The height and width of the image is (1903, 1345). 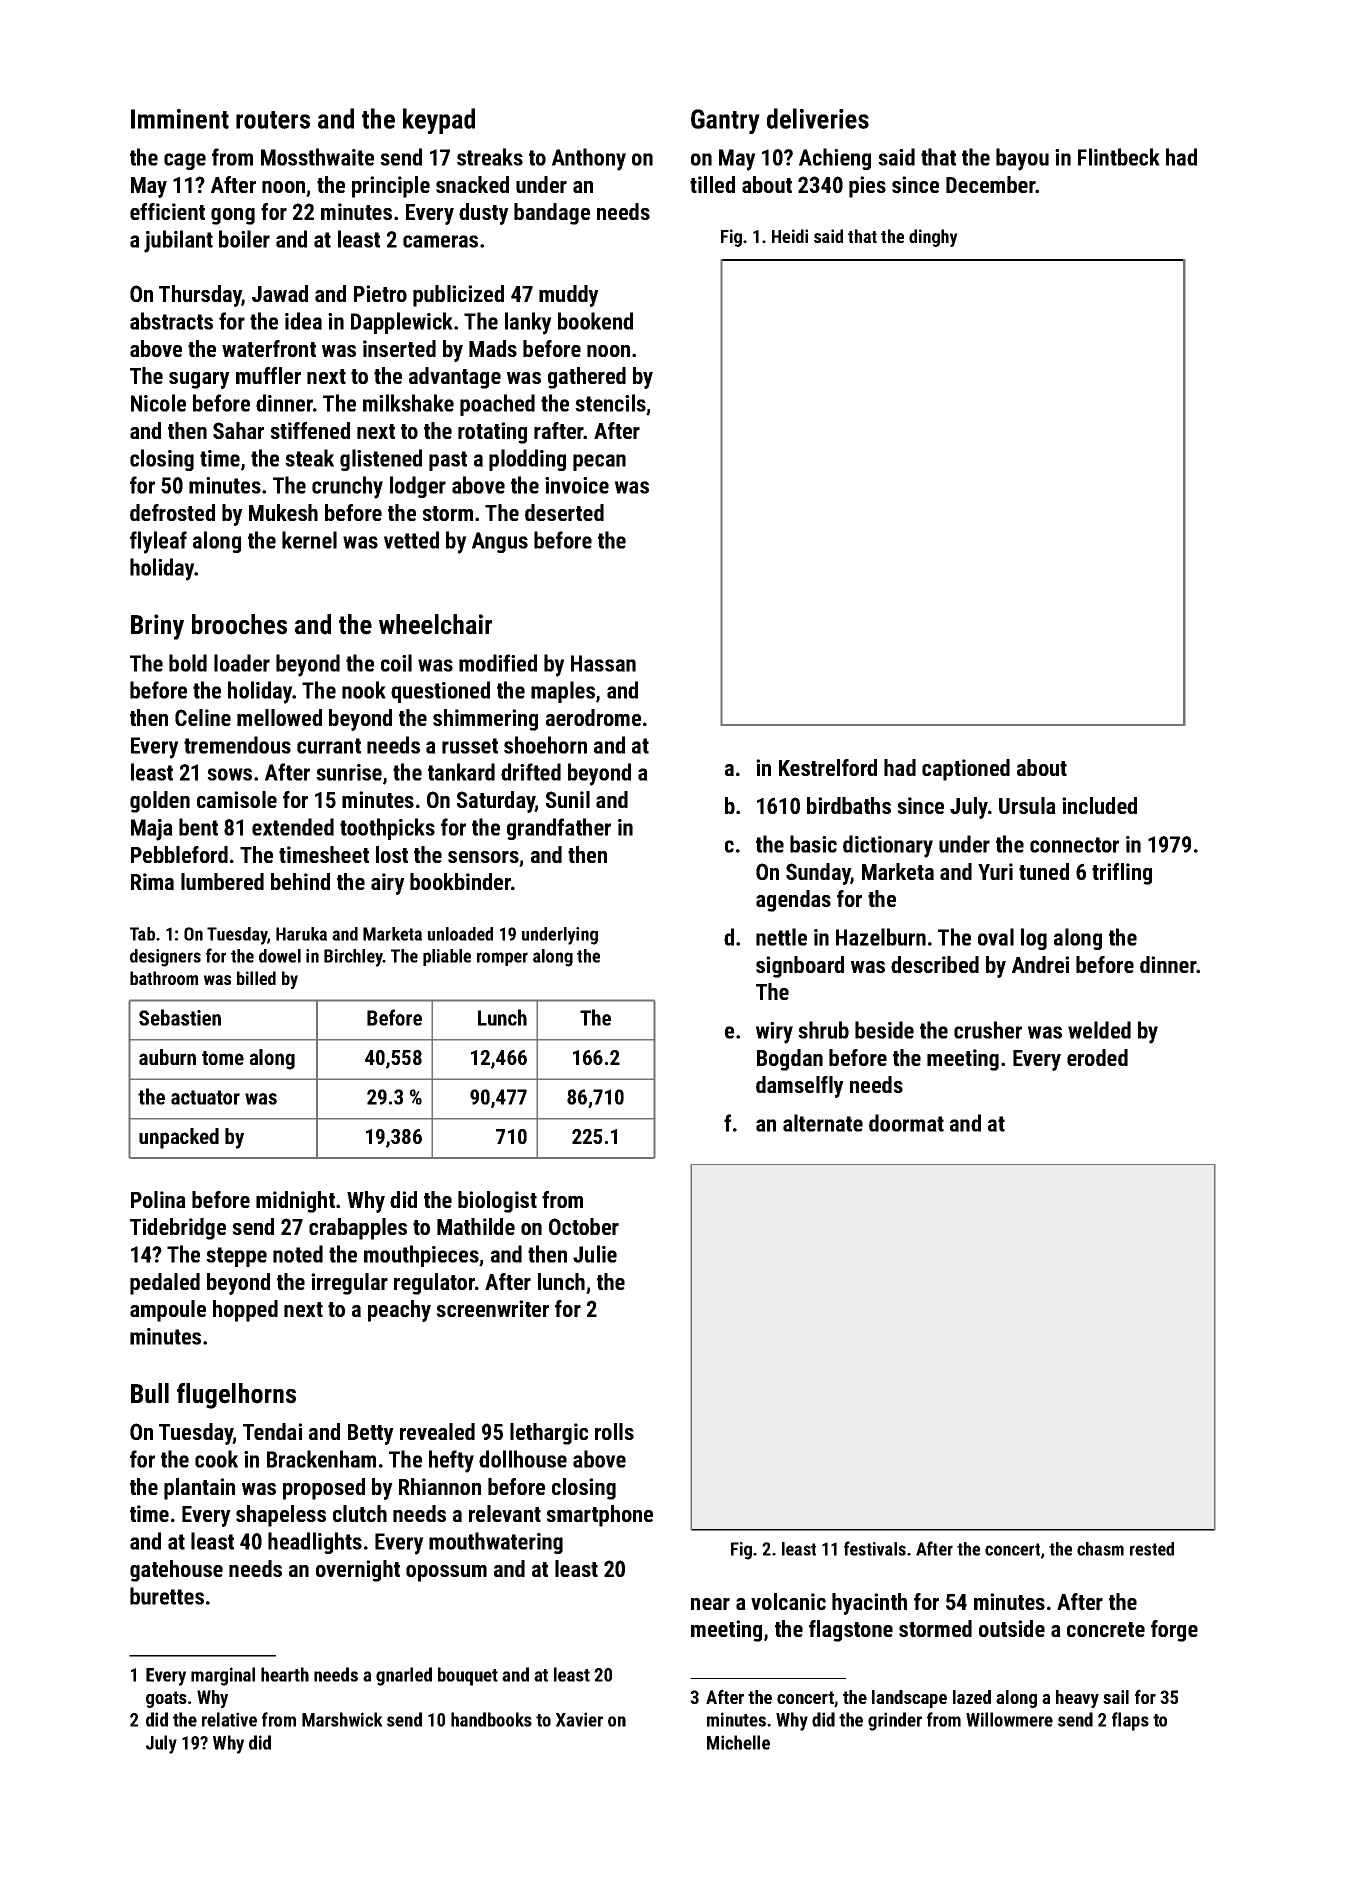 I want to click on billed, so click(x=256, y=978).
